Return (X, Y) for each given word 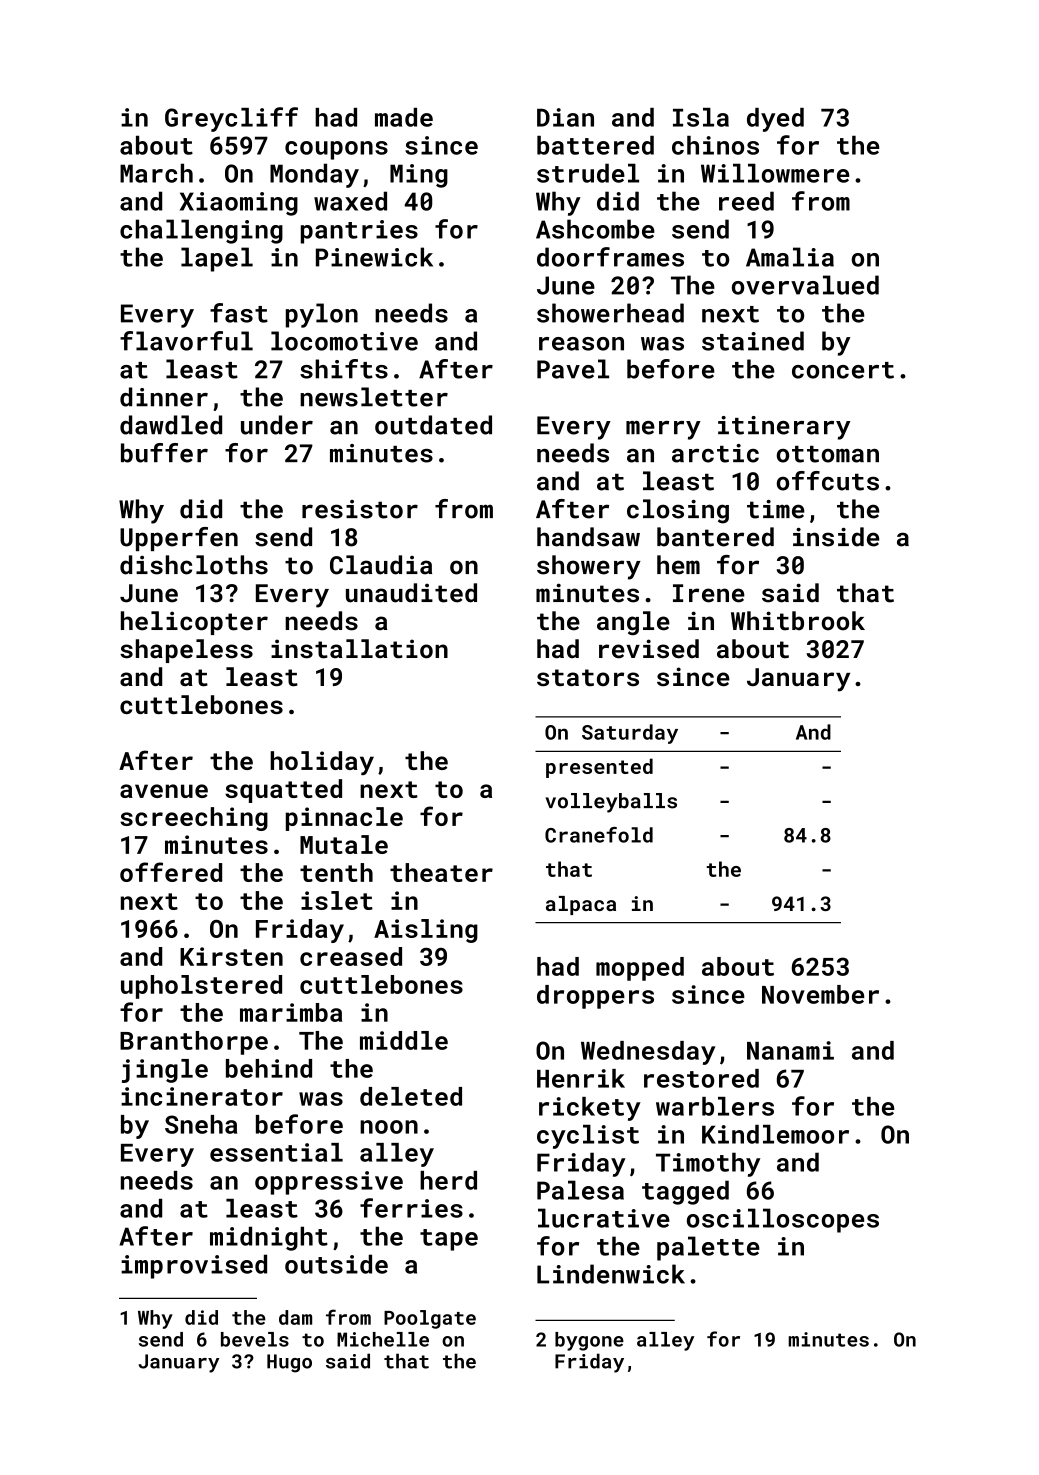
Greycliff (231, 119)
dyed (775, 120)
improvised (194, 1266)
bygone (589, 1341)
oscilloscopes (783, 1220)
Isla (701, 117)
